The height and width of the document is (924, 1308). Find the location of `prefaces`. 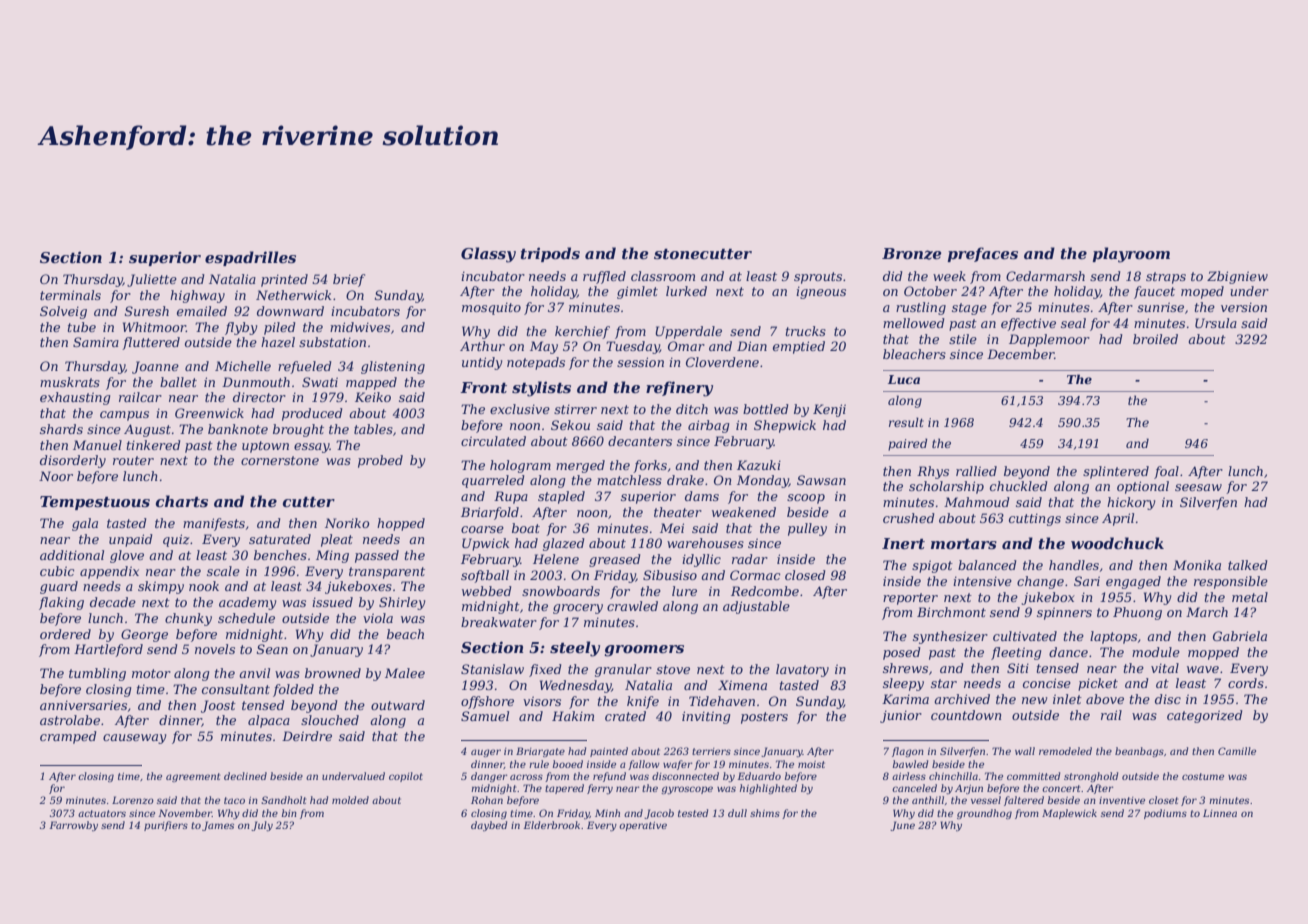

prefaces is located at coordinates (982, 254).
